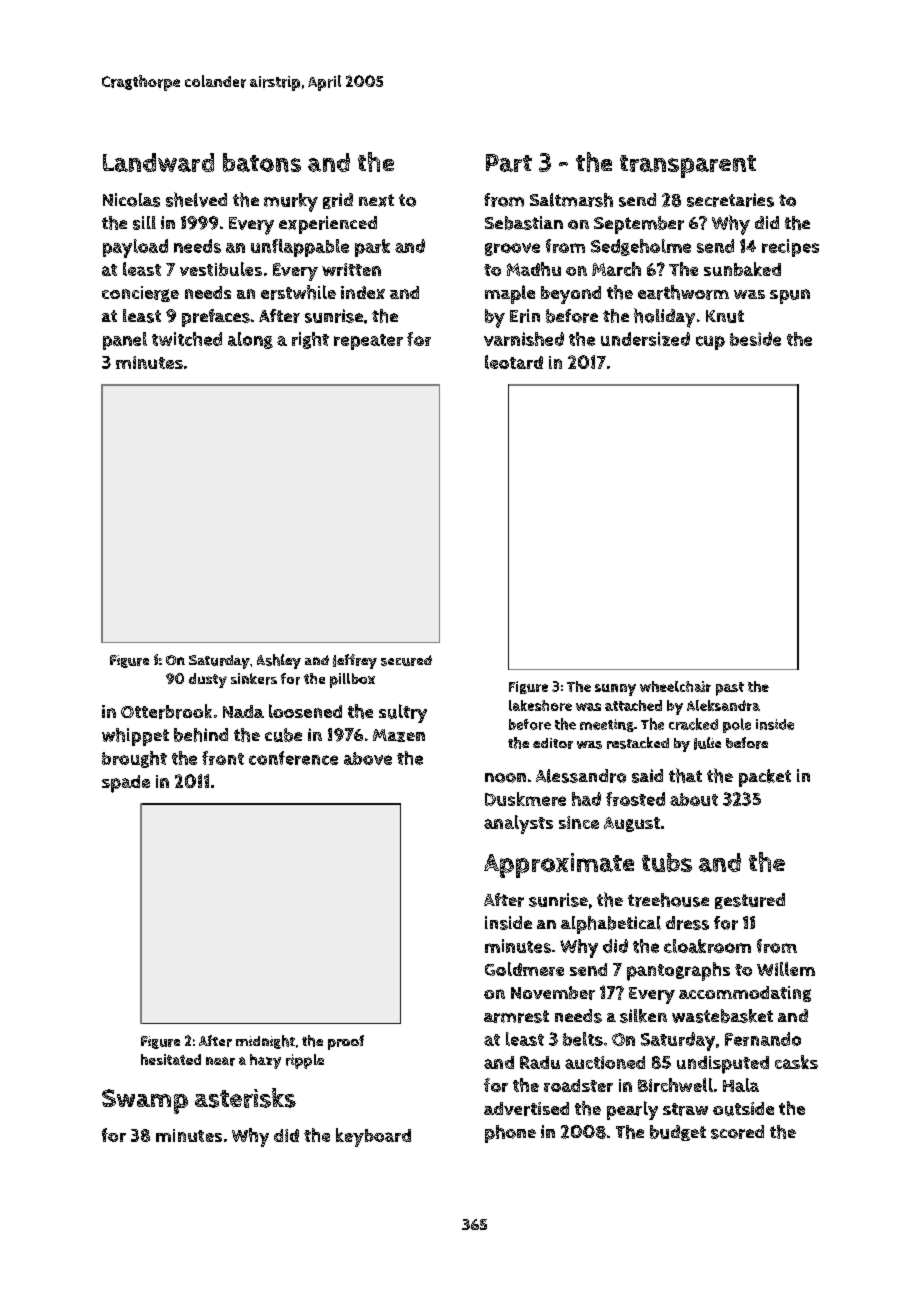  I want to click on Julie, so click(707, 743).
